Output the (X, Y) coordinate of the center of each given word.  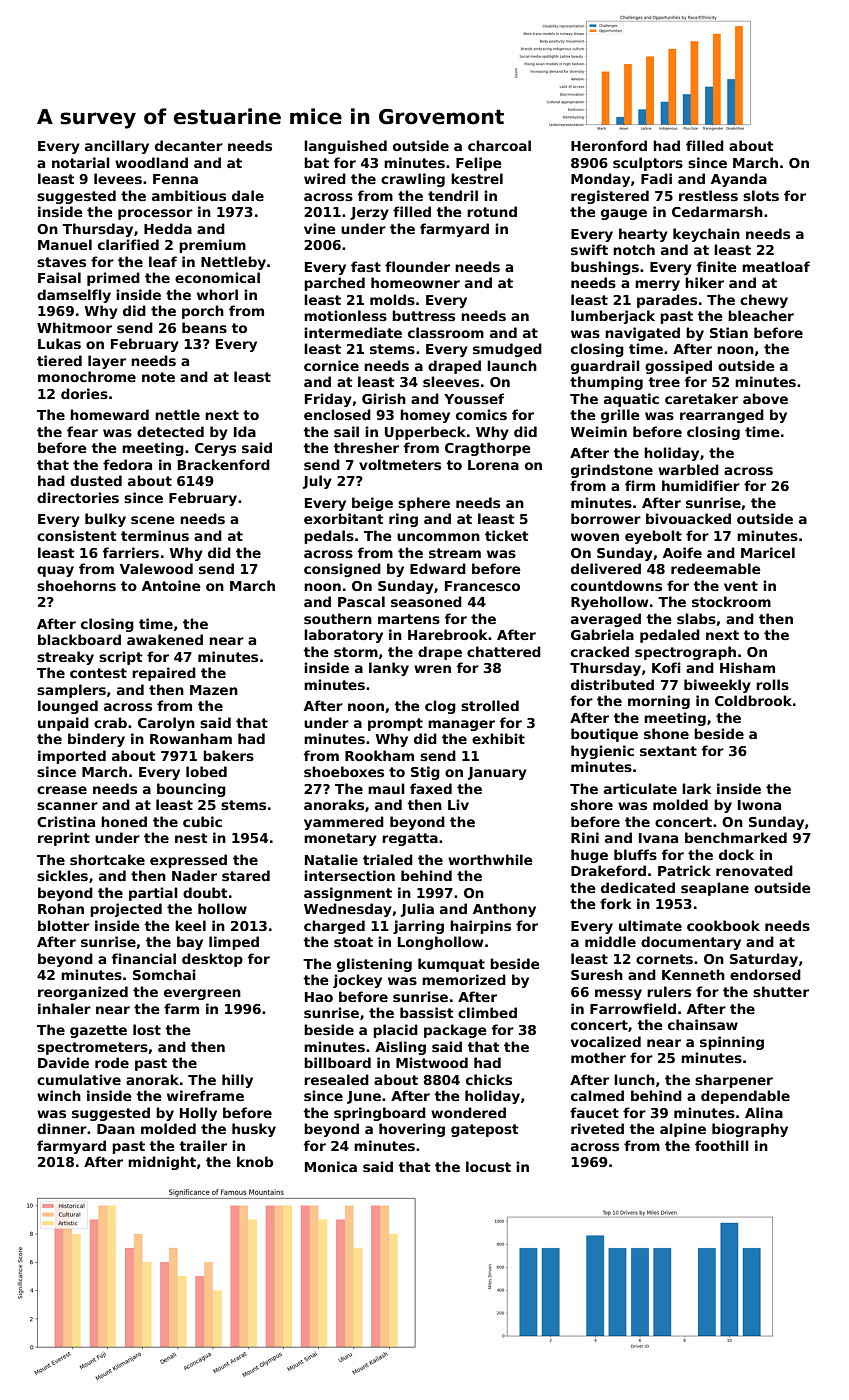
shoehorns (76, 585)
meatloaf (776, 266)
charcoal (499, 145)
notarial (81, 162)
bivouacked (688, 518)
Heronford (609, 145)
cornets (664, 959)
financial (144, 958)
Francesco (482, 586)
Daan (116, 1129)
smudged (507, 350)
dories (84, 393)
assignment (348, 894)
